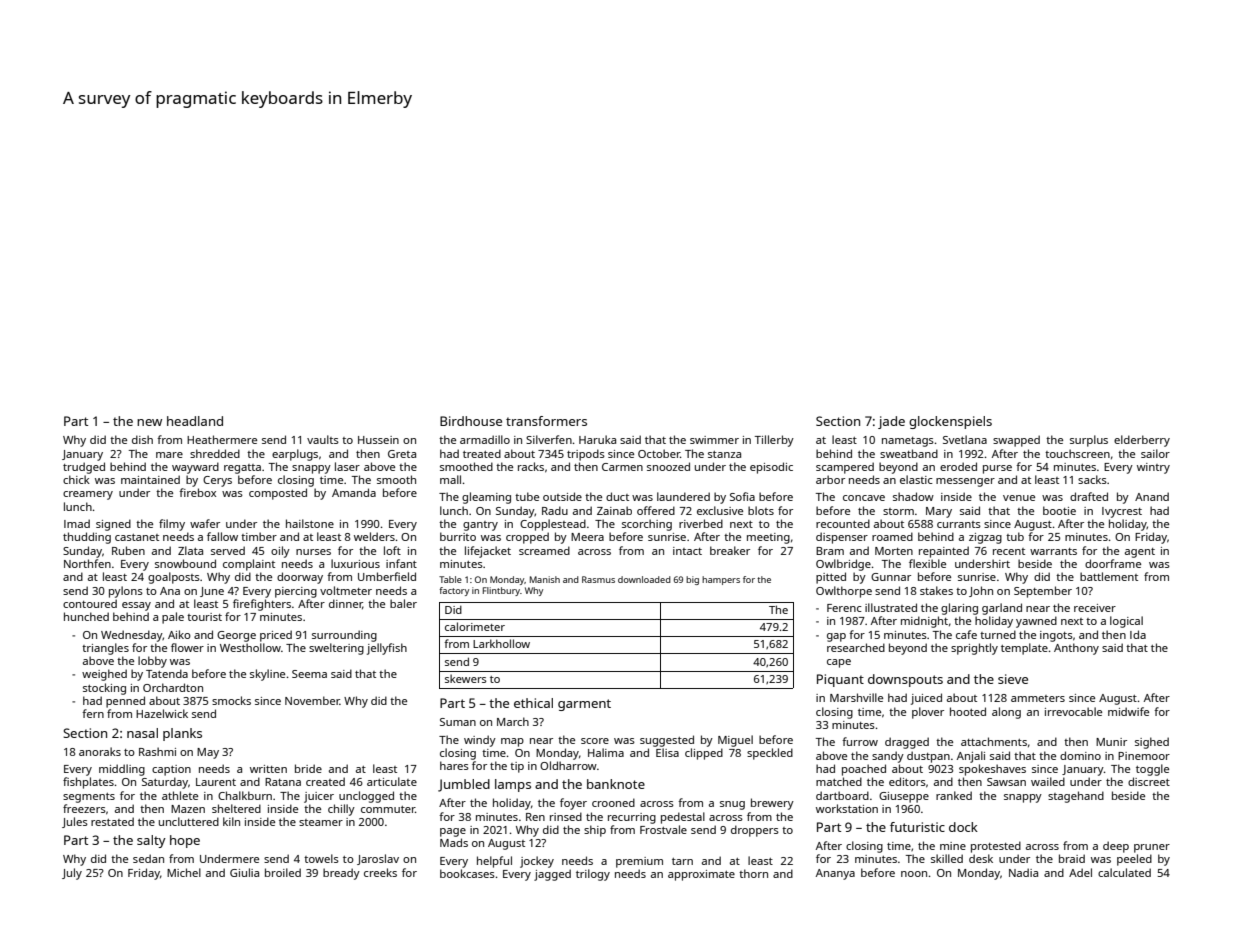 The image size is (1233, 952). I want to click on sacks, so click(1092, 479).
